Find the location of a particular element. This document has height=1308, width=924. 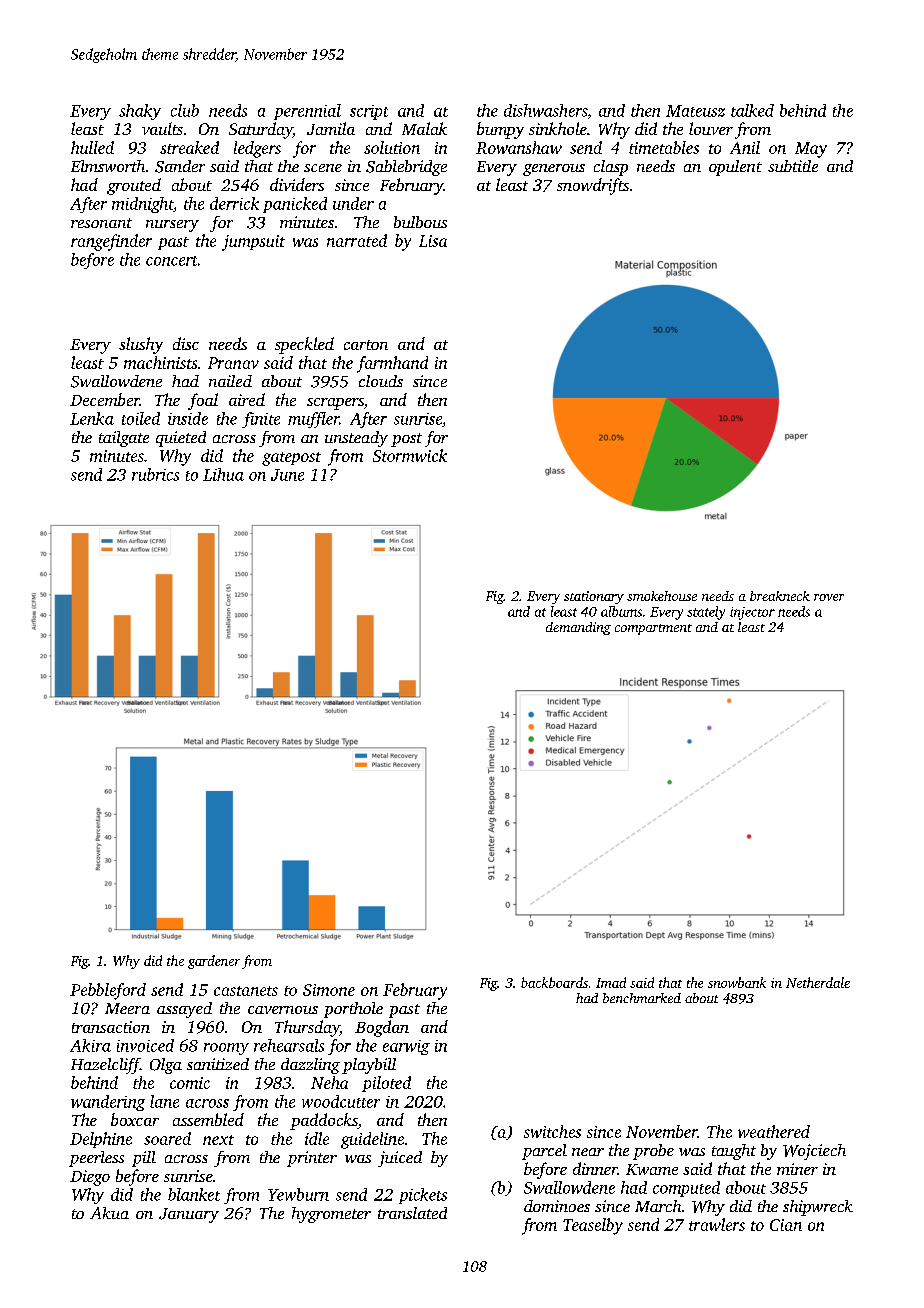

assayed is located at coordinates (184, 1010).
